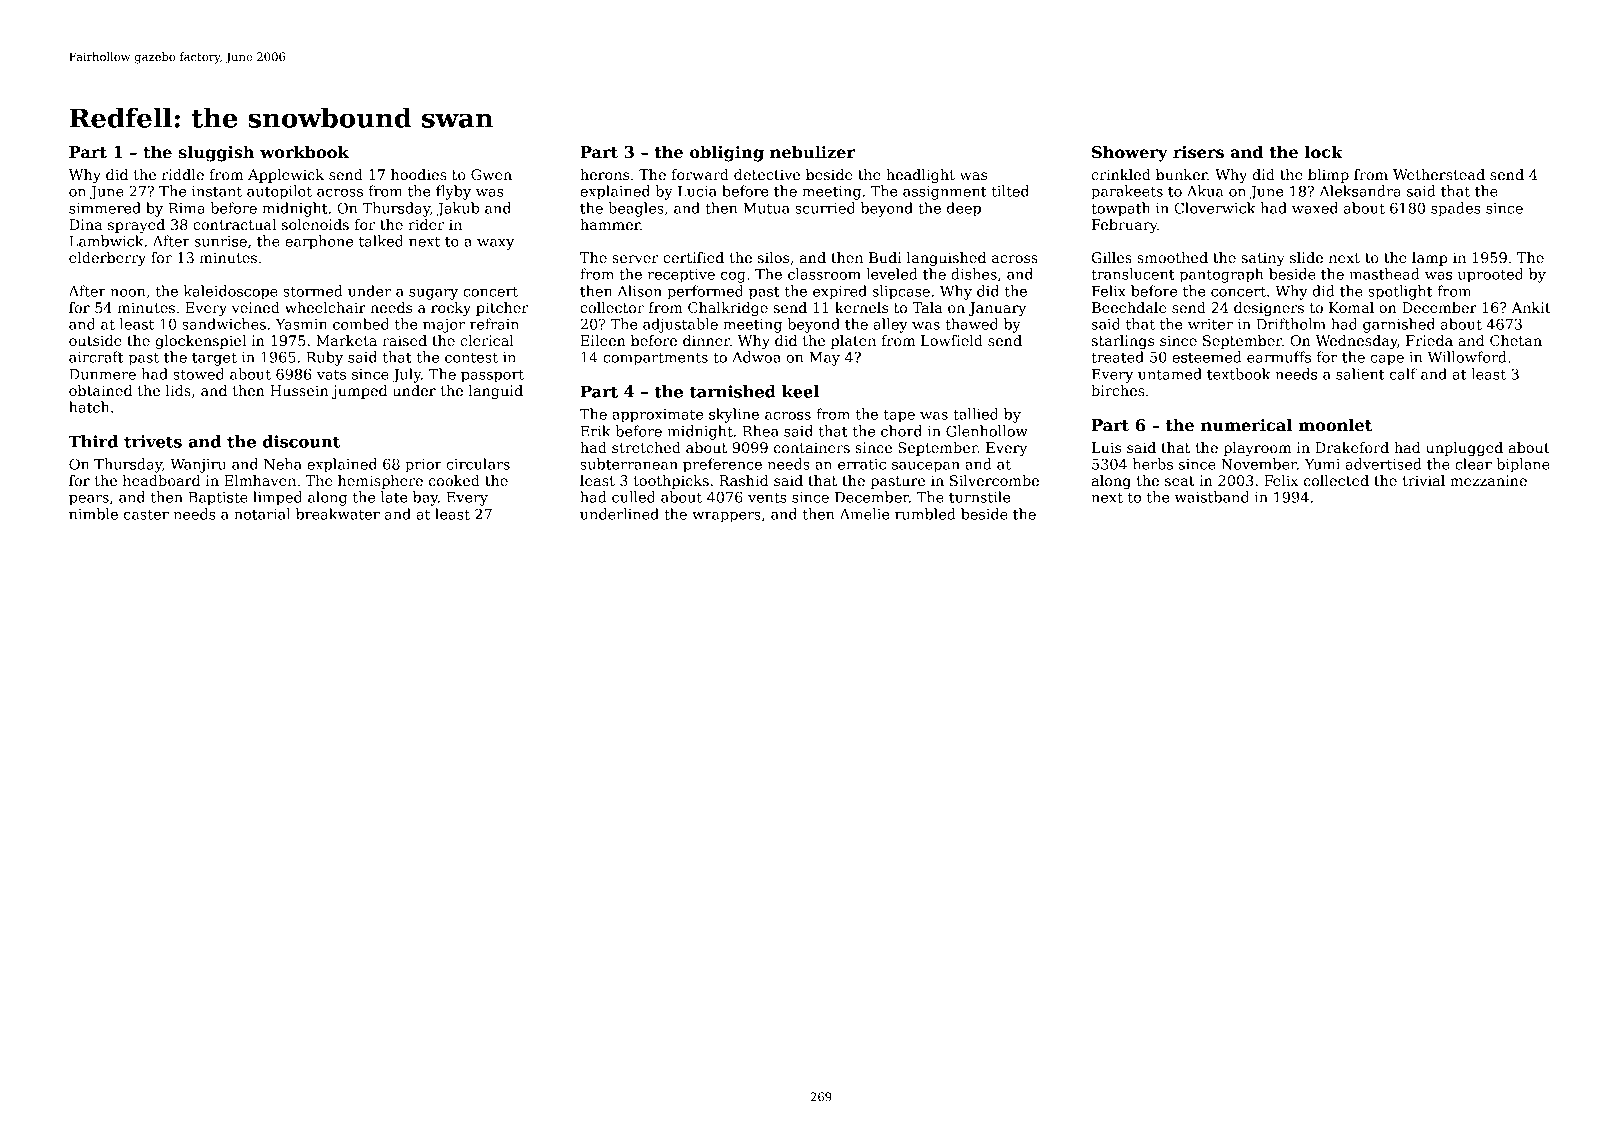 Image resolution: width=1620 pixels, height=1146 pixels. Describe the element at coordinates (453, 192) in the image. I see `flyby` at that location.
